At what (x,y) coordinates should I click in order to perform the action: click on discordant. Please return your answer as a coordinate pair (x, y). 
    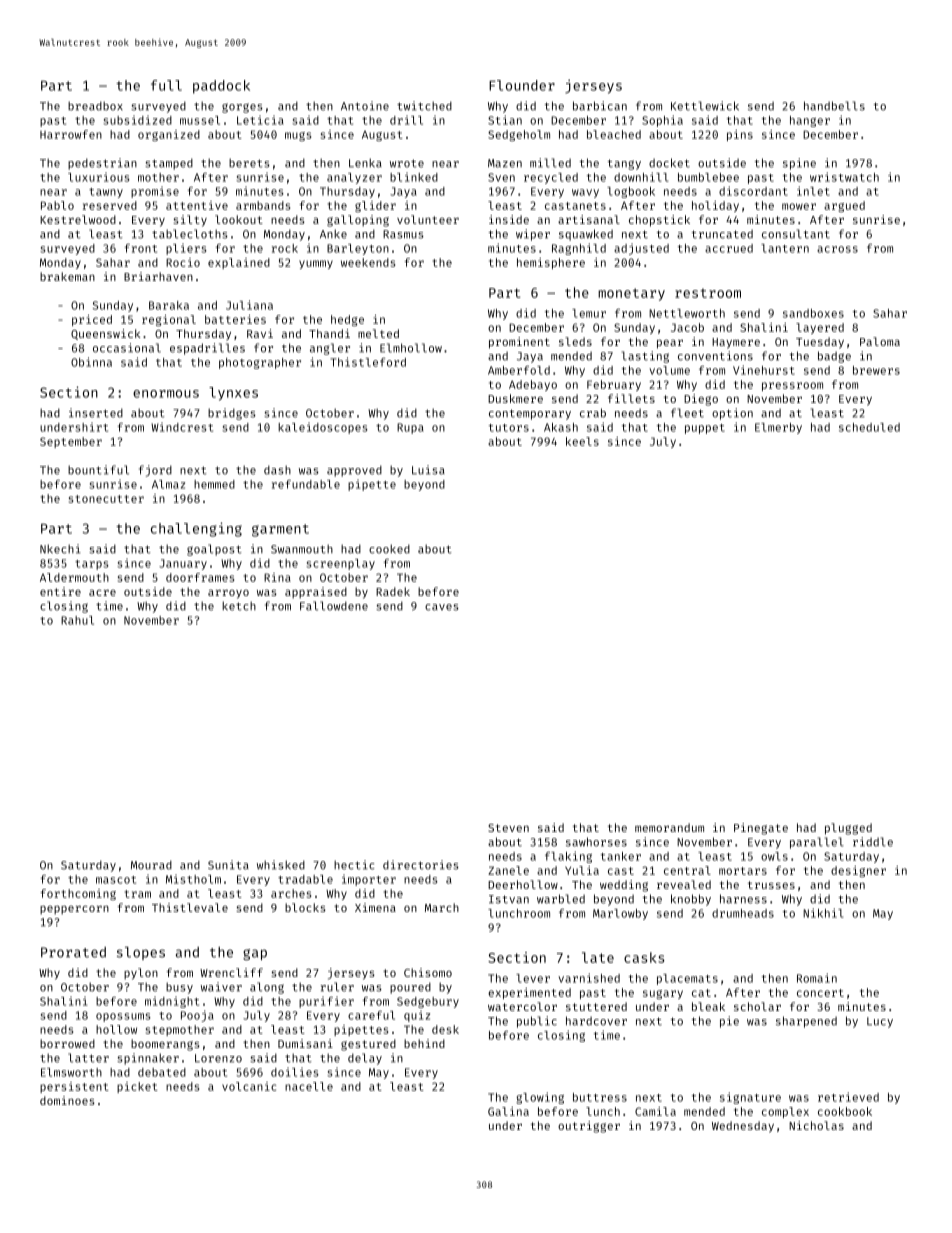
    Looking at the image, I should click on (753, 191).
